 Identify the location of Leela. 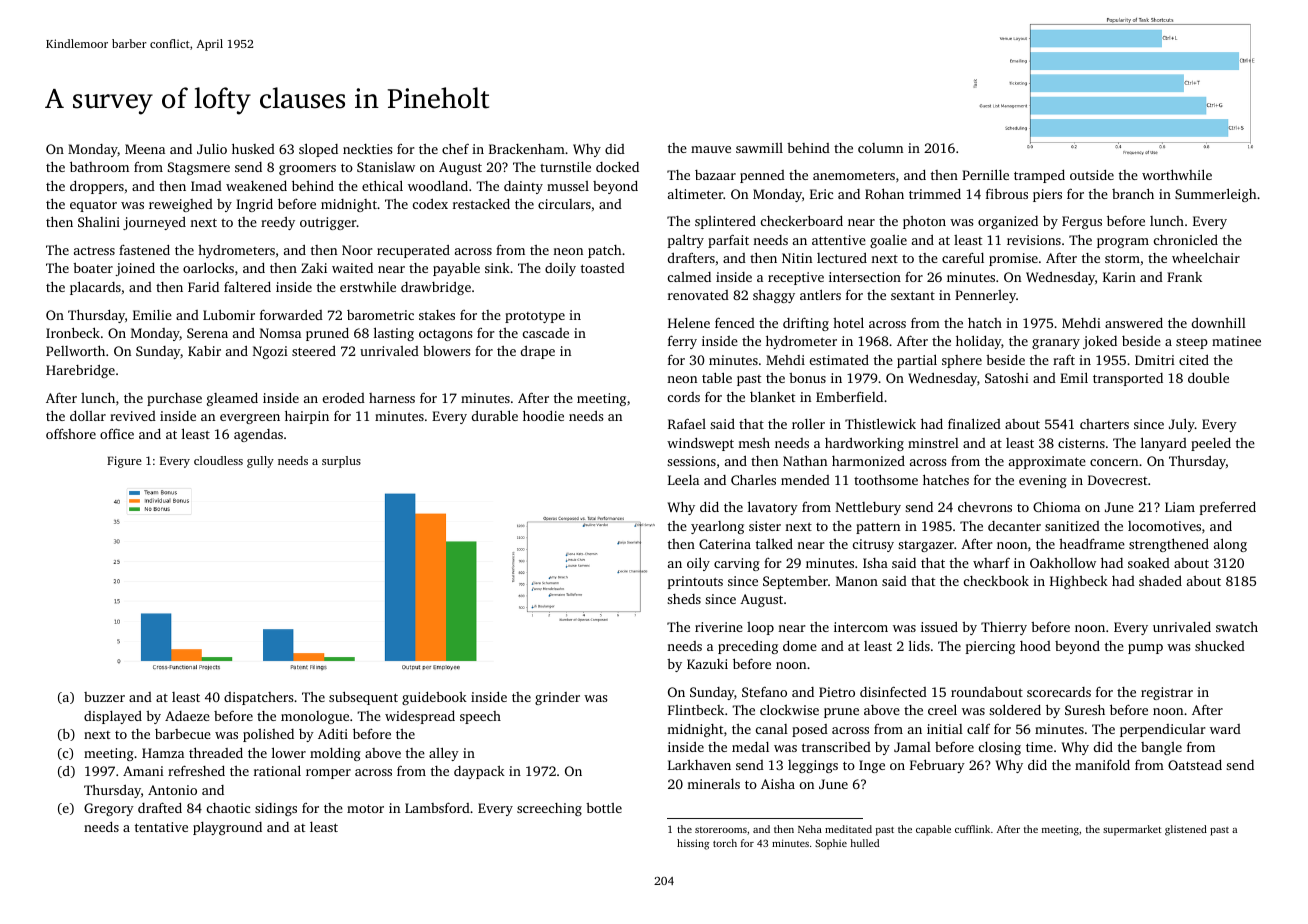
(683, 480).
